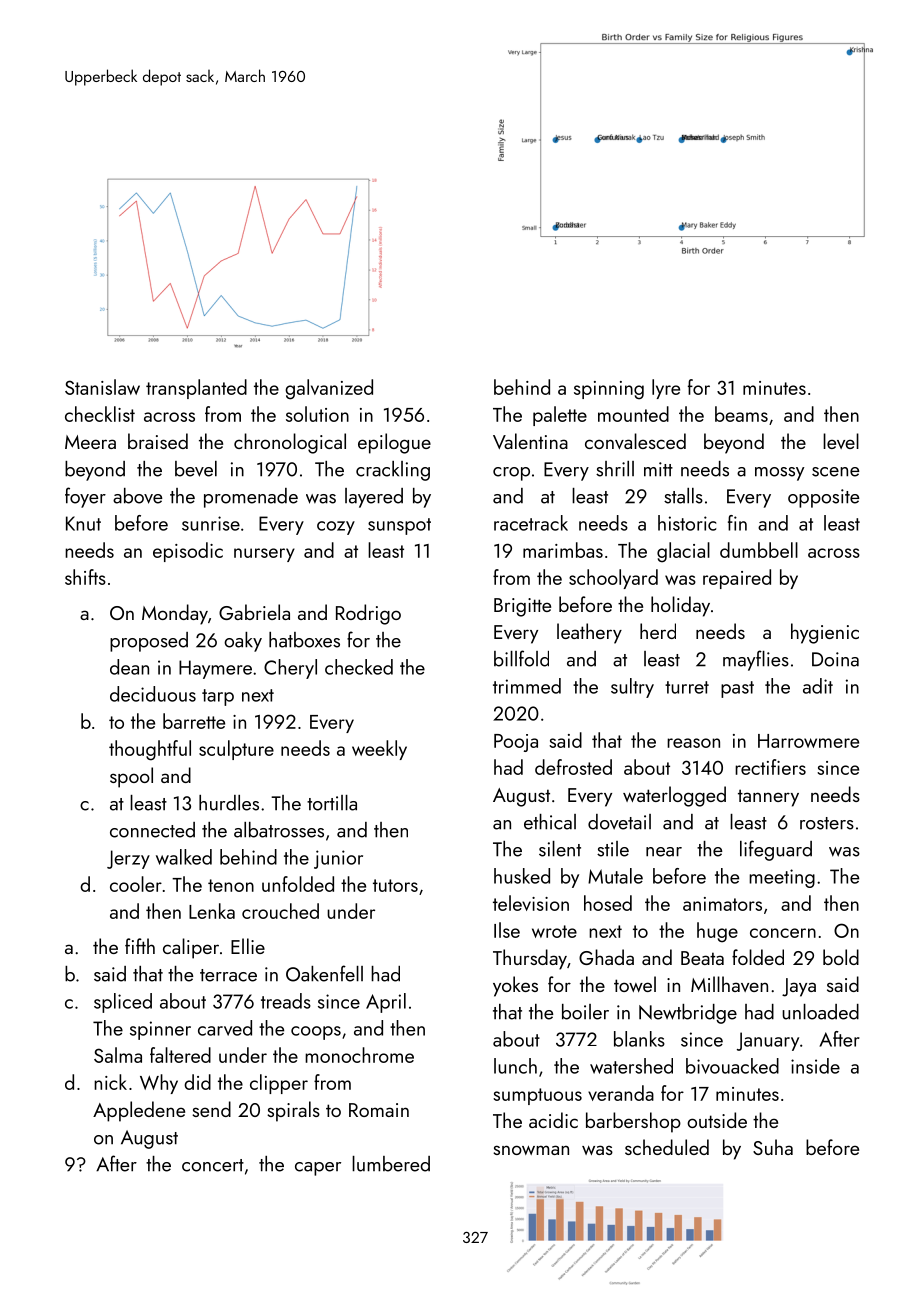  Describe the element at coordinates (213, 1165) in the screenshot. I see `concert` at that location.
